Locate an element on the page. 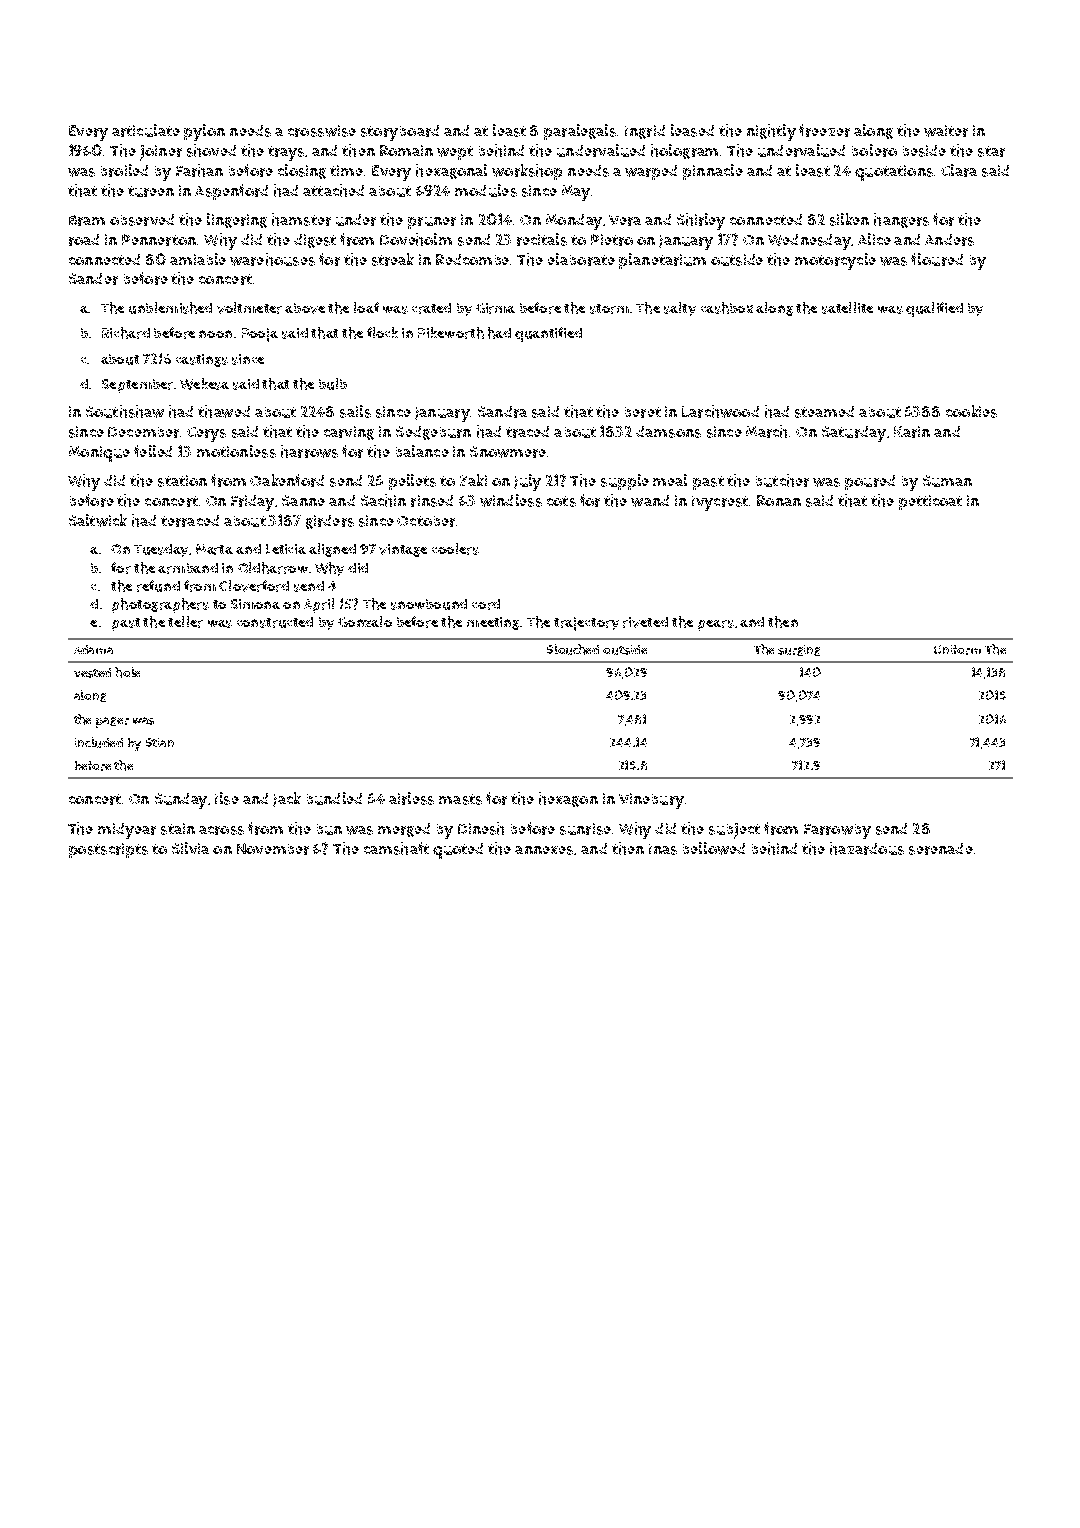  surging is located at coordinates (799, 650).
